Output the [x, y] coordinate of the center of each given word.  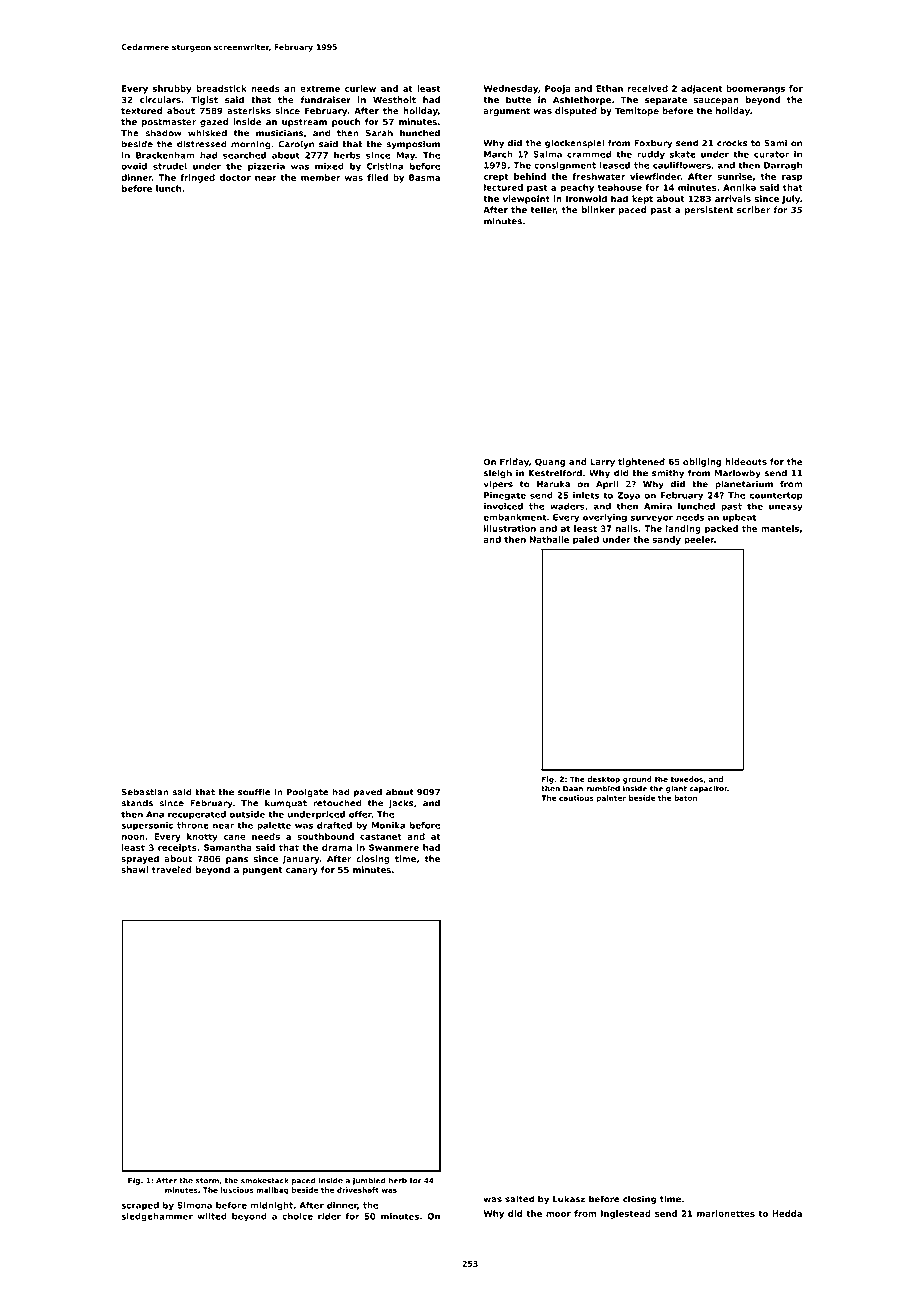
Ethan [609, 88]
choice [297, 1216]
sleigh [498, 473]
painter [611, 798]
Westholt [394, 99]
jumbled [368, 1181]
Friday [514, 462]
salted [519, 1199]
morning [251, 144]
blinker [598, 209]
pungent [262, 871]
